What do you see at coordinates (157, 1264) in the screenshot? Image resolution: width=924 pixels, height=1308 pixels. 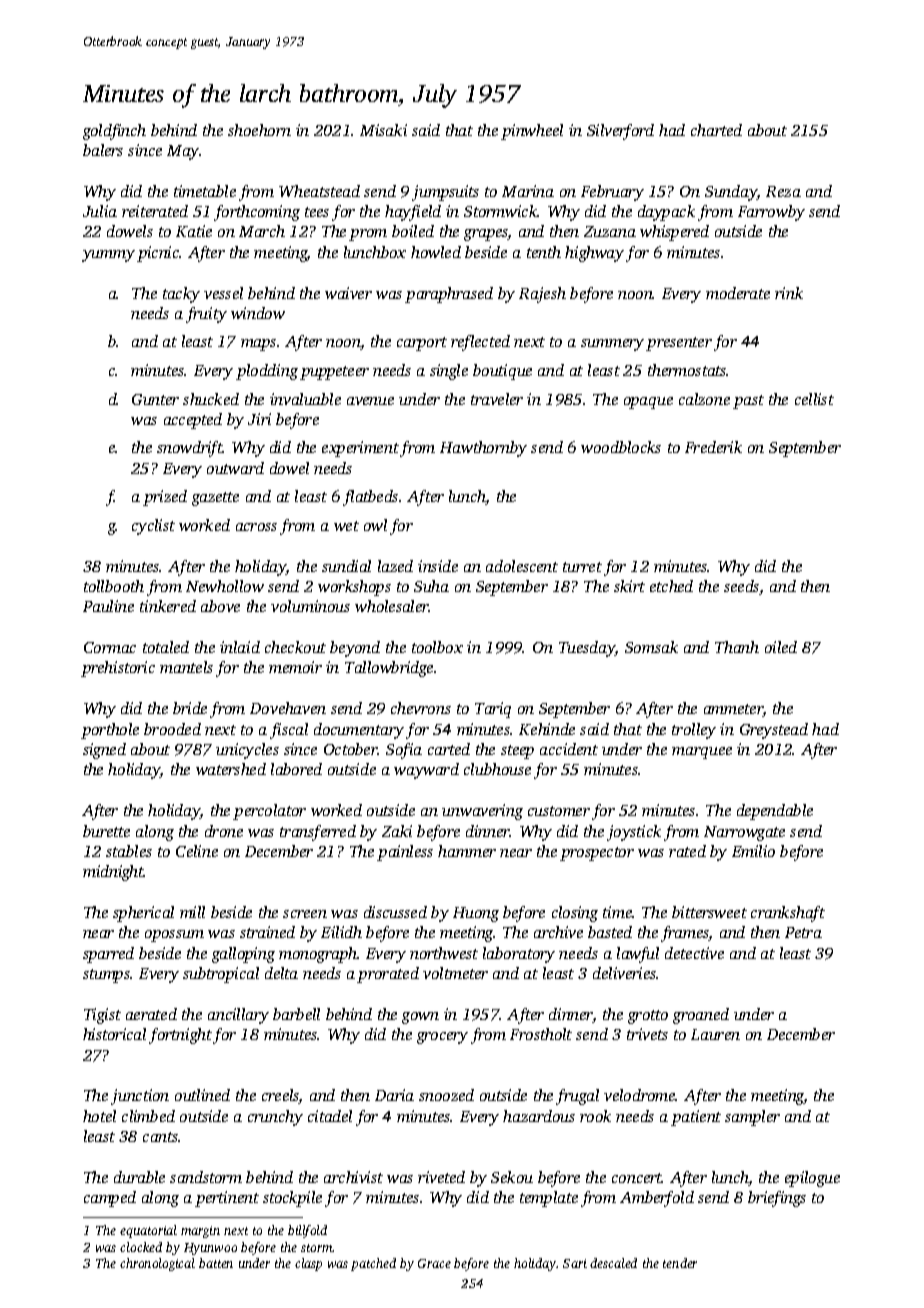 I see `chronological` at bounding box center [157, 1264].
